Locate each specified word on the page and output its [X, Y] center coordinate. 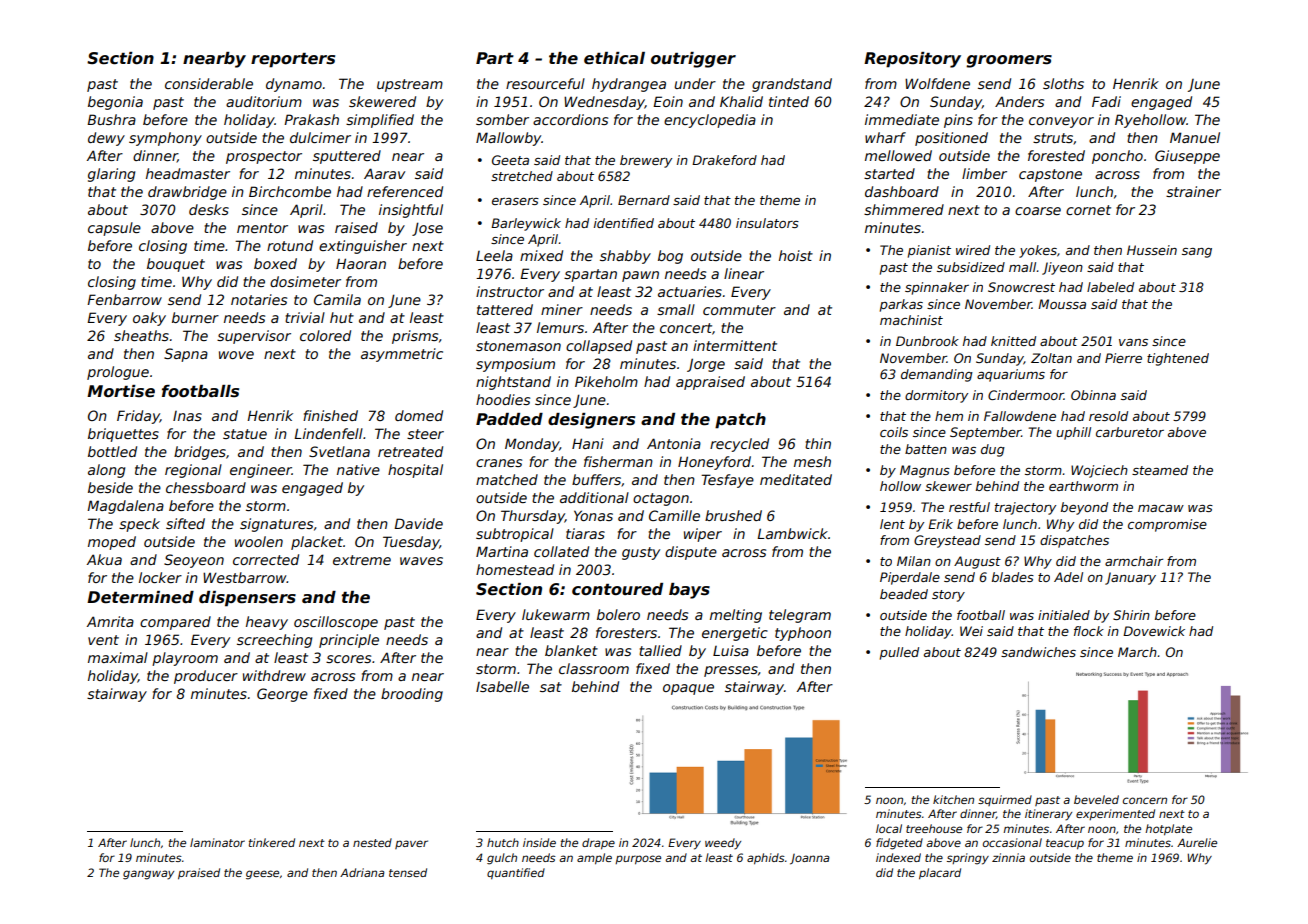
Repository [912, 60]
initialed [1064, 615]
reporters [293, 60]
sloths [1063, 83]
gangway [148, 875]
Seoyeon [194, 561]
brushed [733, 515]
